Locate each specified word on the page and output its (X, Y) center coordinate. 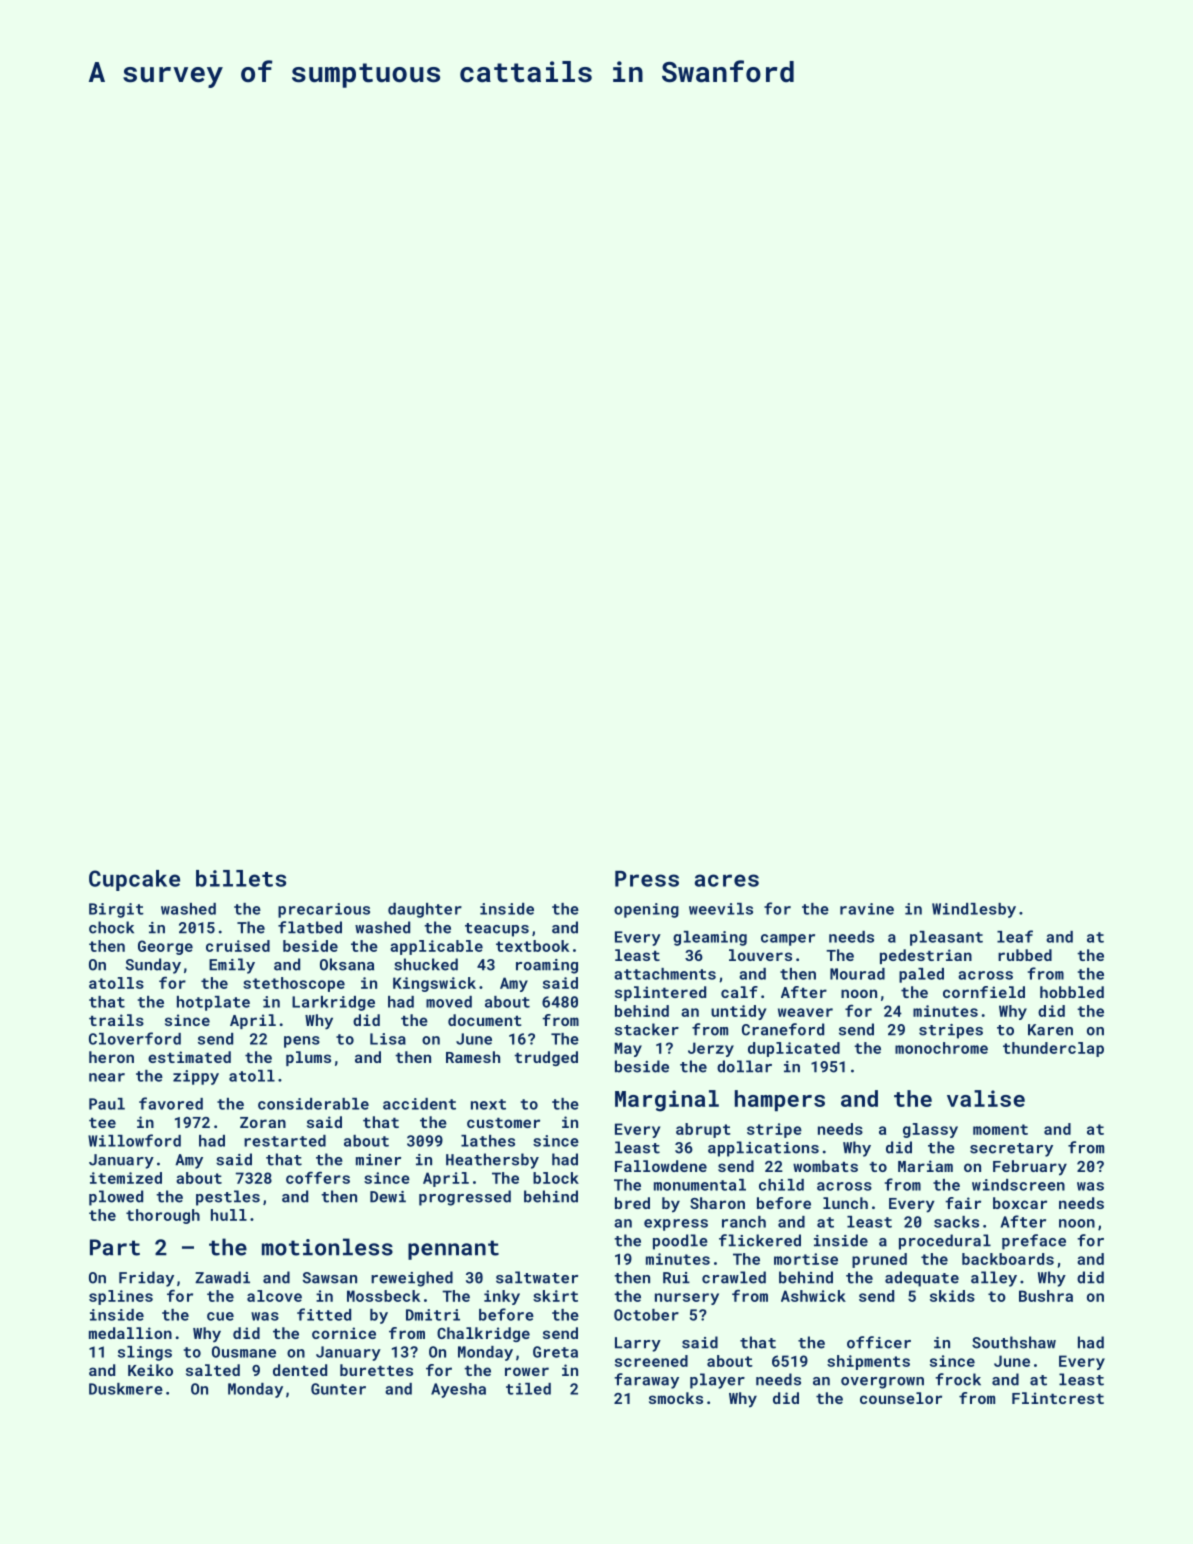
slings (145, 1353)
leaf (1015, 936)
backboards (1008, 1259)
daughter (425, 910)
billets (241, 878)
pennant (453, 1250)
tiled (528, 1389)
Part (115, 1247)
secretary (1011, 1150)
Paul (107, 1104)
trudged (546, 1058)
